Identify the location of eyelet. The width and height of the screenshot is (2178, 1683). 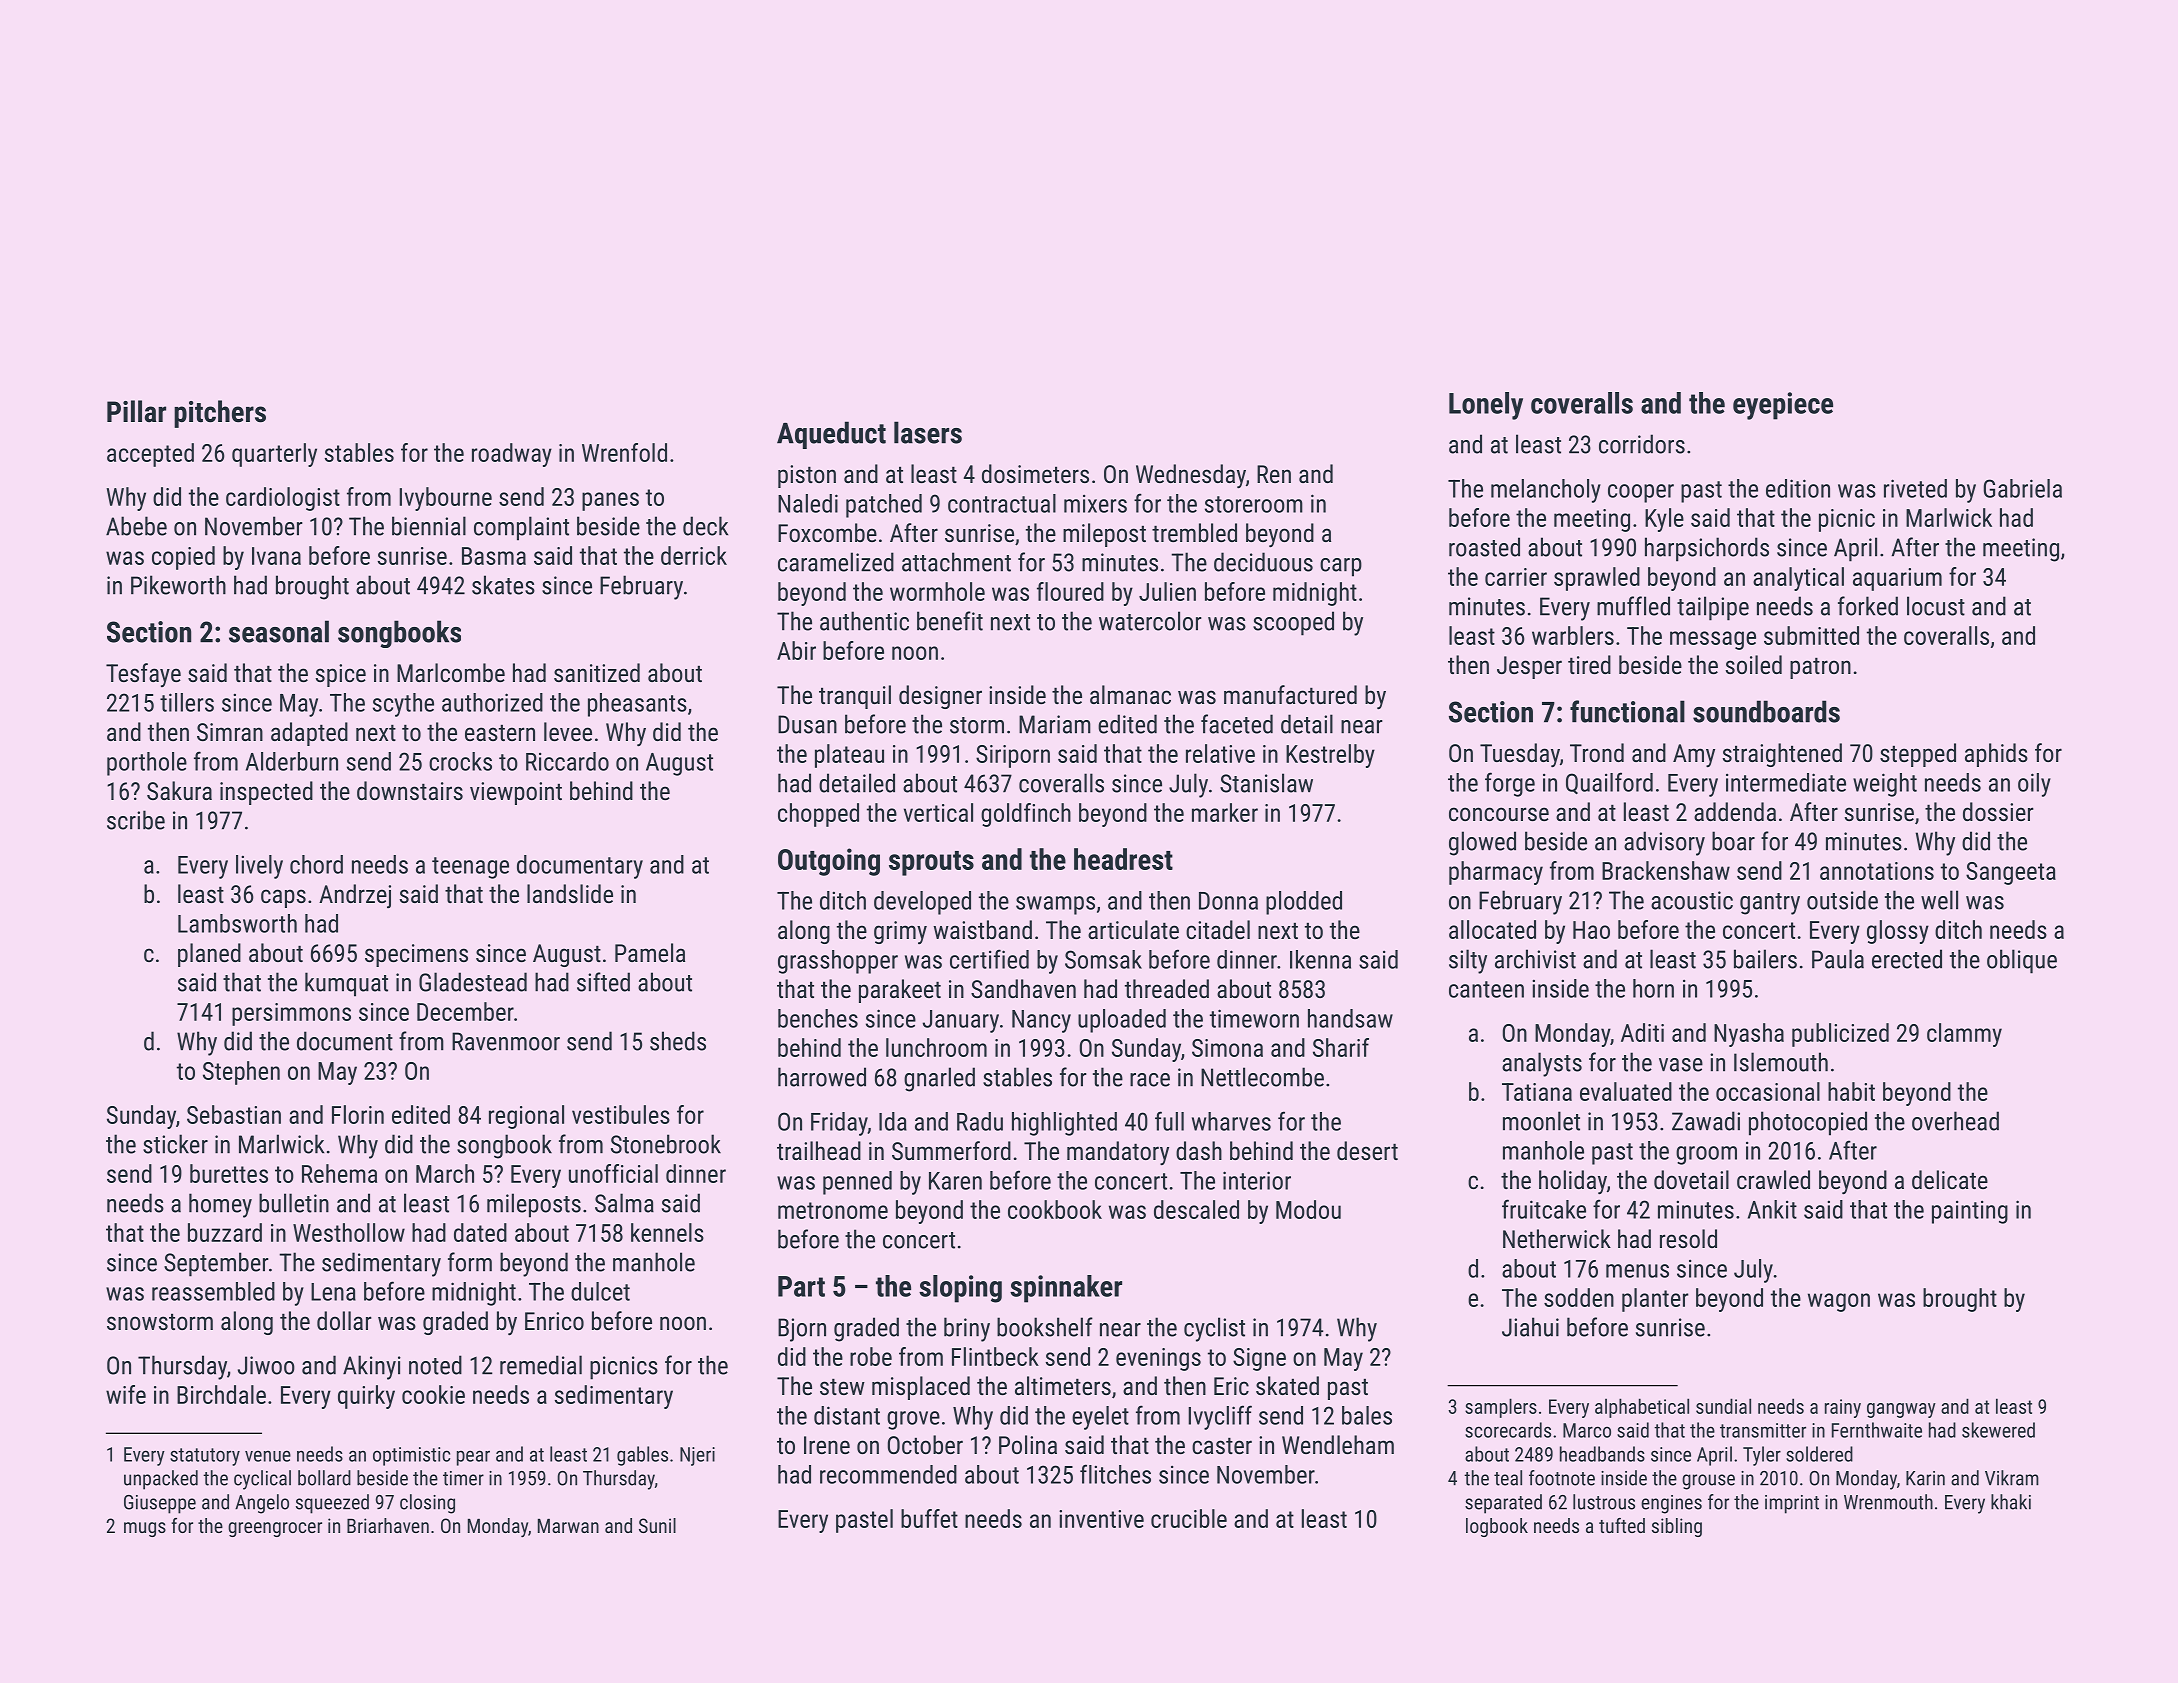
(1100, 1418).
